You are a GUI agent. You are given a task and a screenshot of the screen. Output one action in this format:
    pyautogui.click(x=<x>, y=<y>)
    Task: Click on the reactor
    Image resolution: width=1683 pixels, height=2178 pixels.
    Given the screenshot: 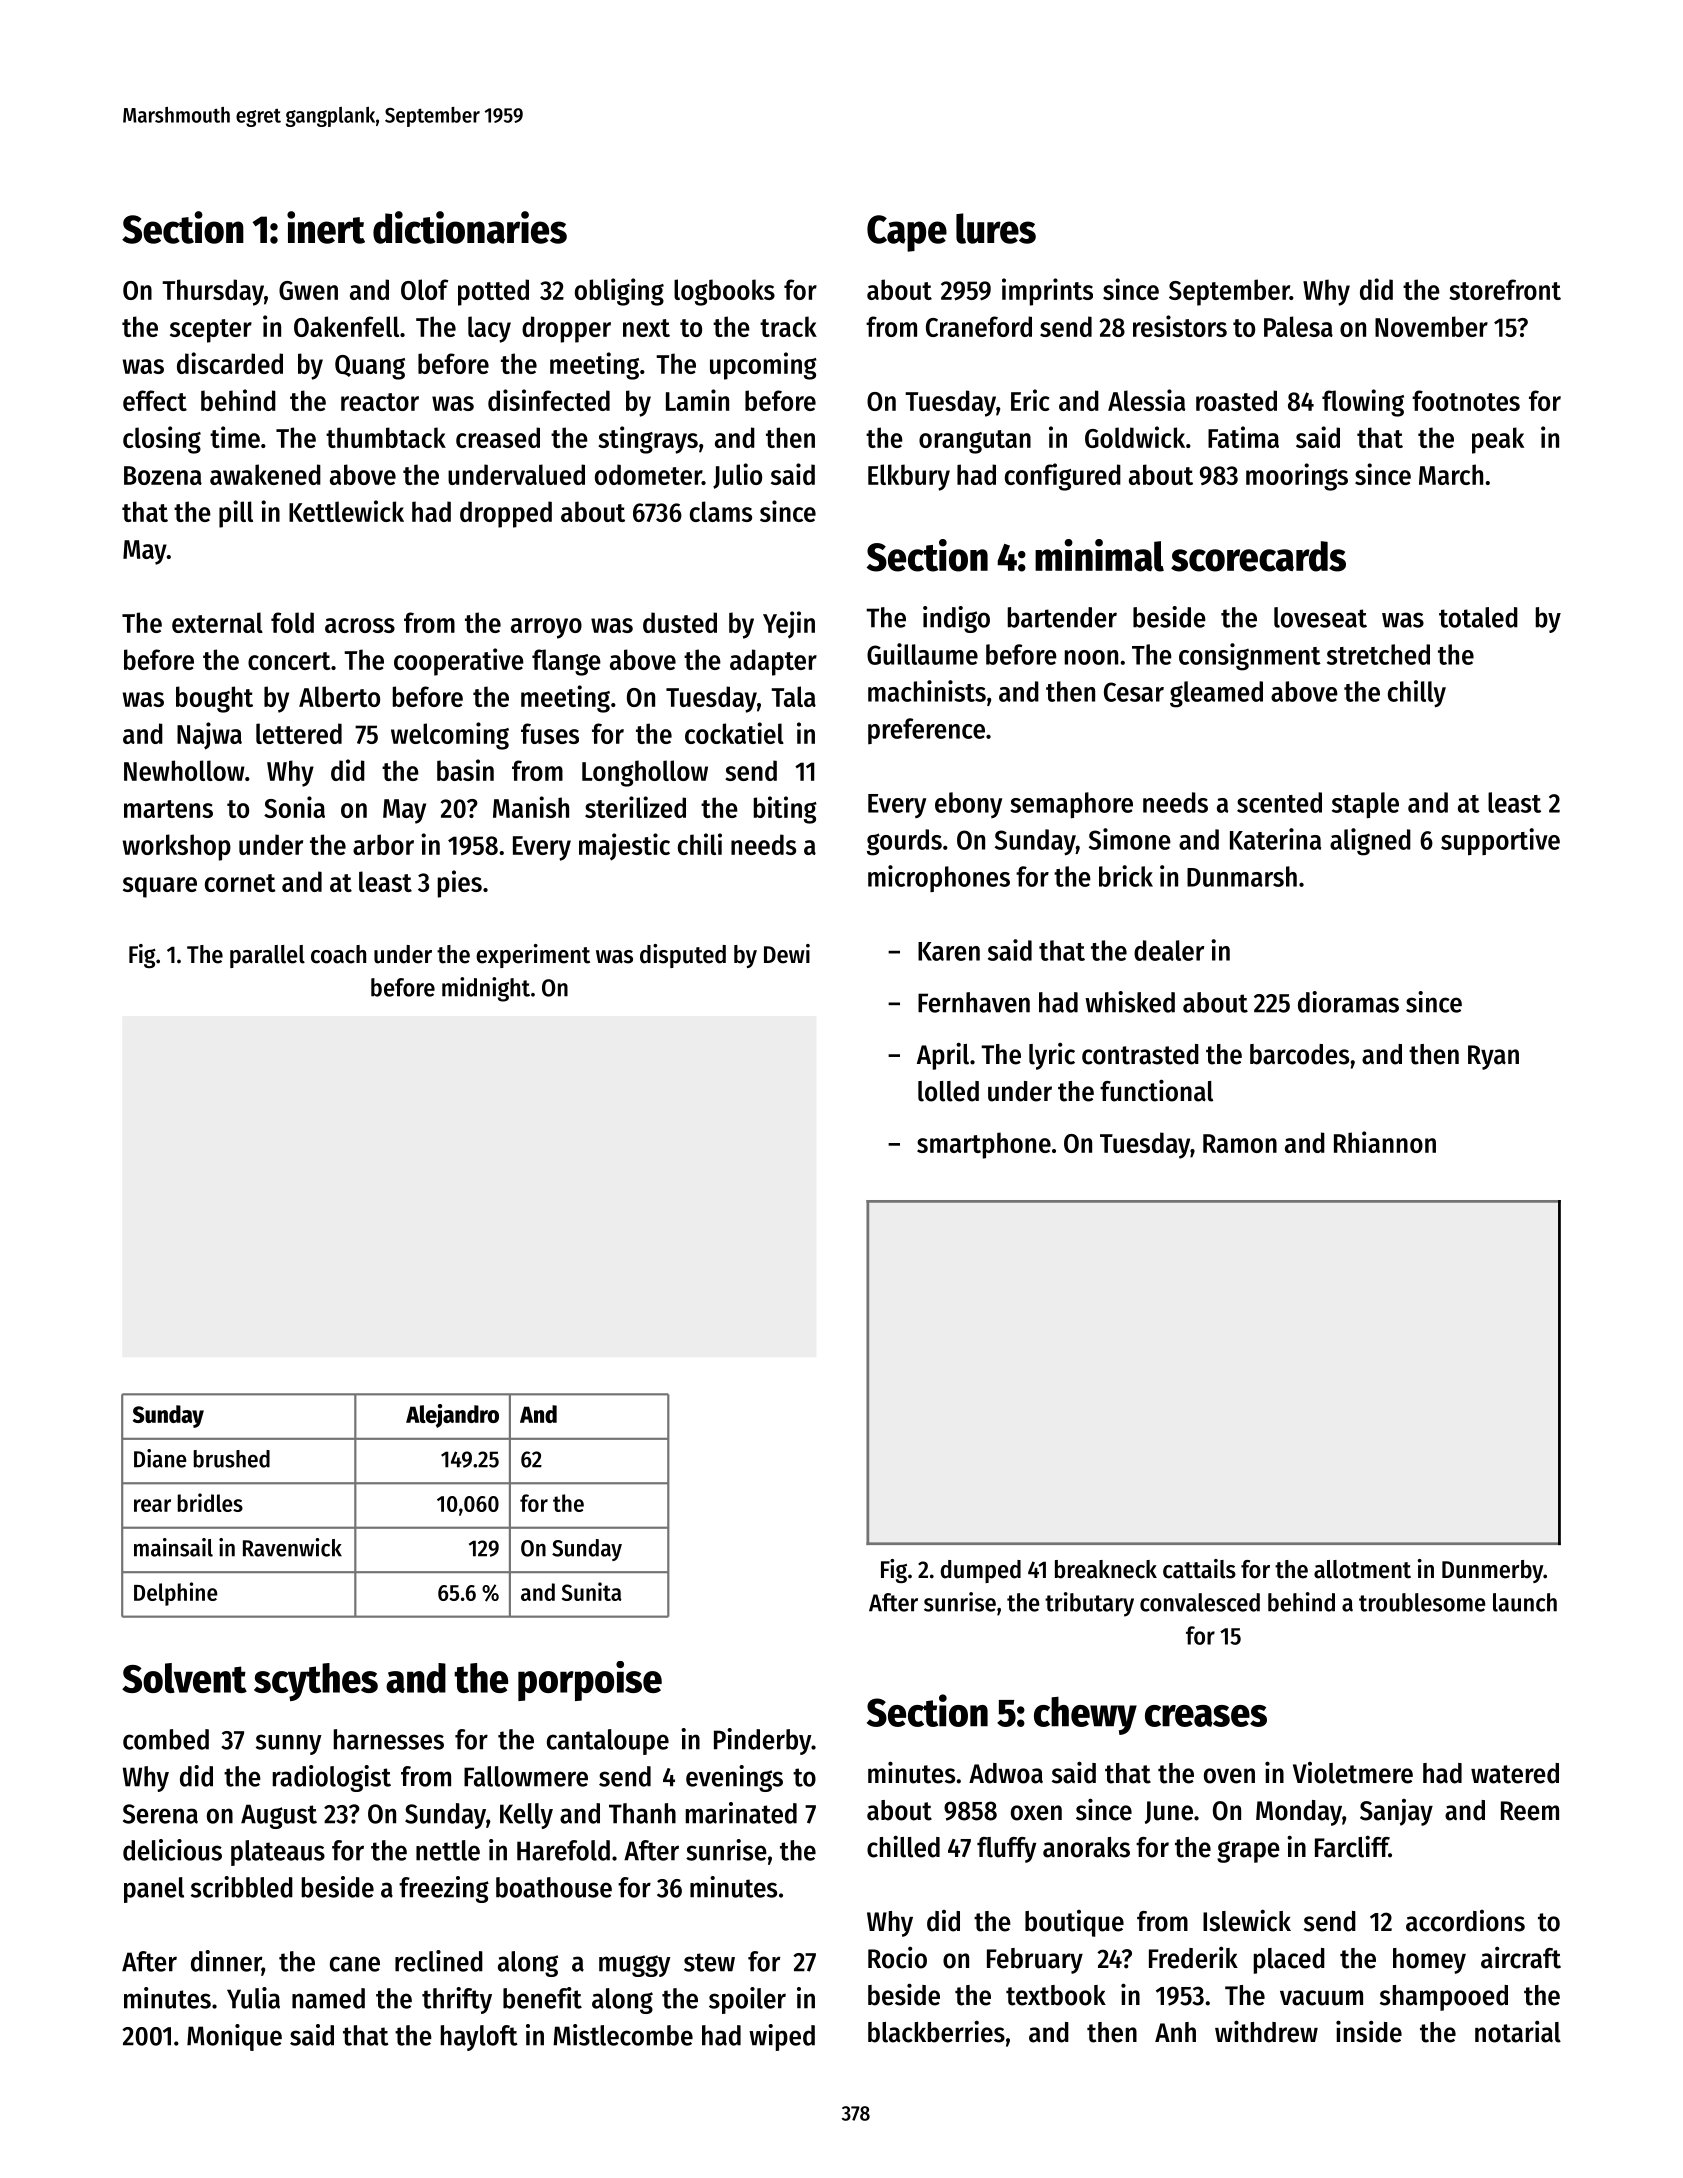 What is the action you would take?
    pyautogui.click(x=380, y=402)
